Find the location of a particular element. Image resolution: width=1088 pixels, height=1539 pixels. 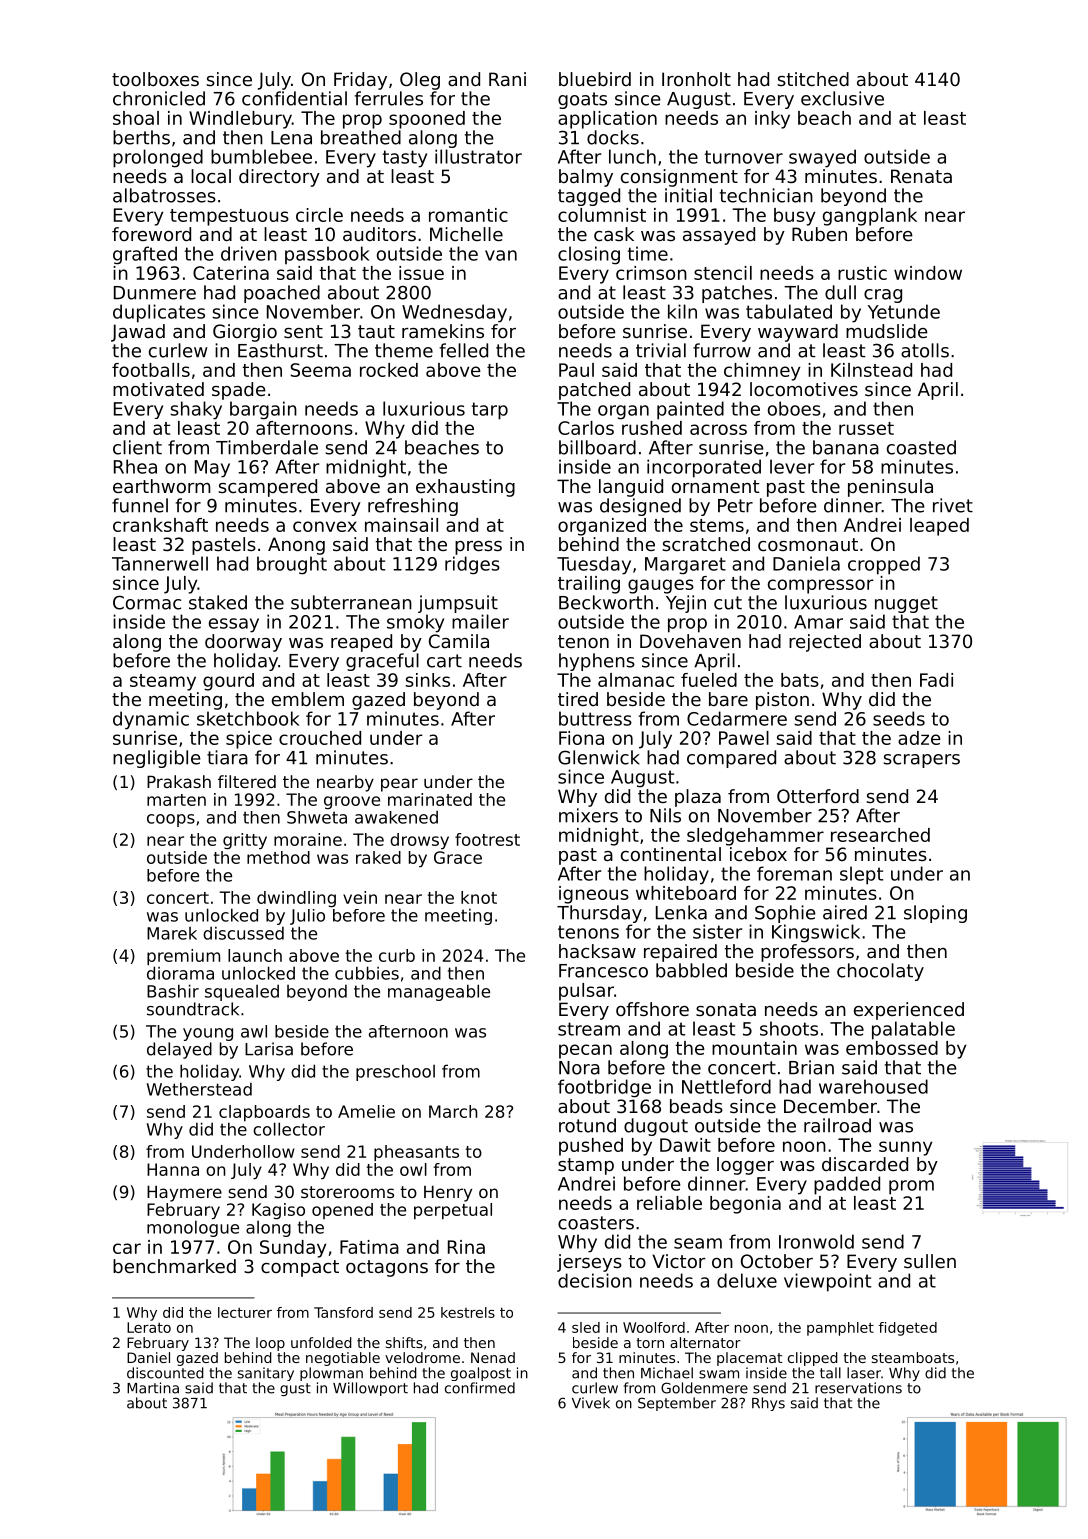

Glenwick is located at coordinates (599, 757).
